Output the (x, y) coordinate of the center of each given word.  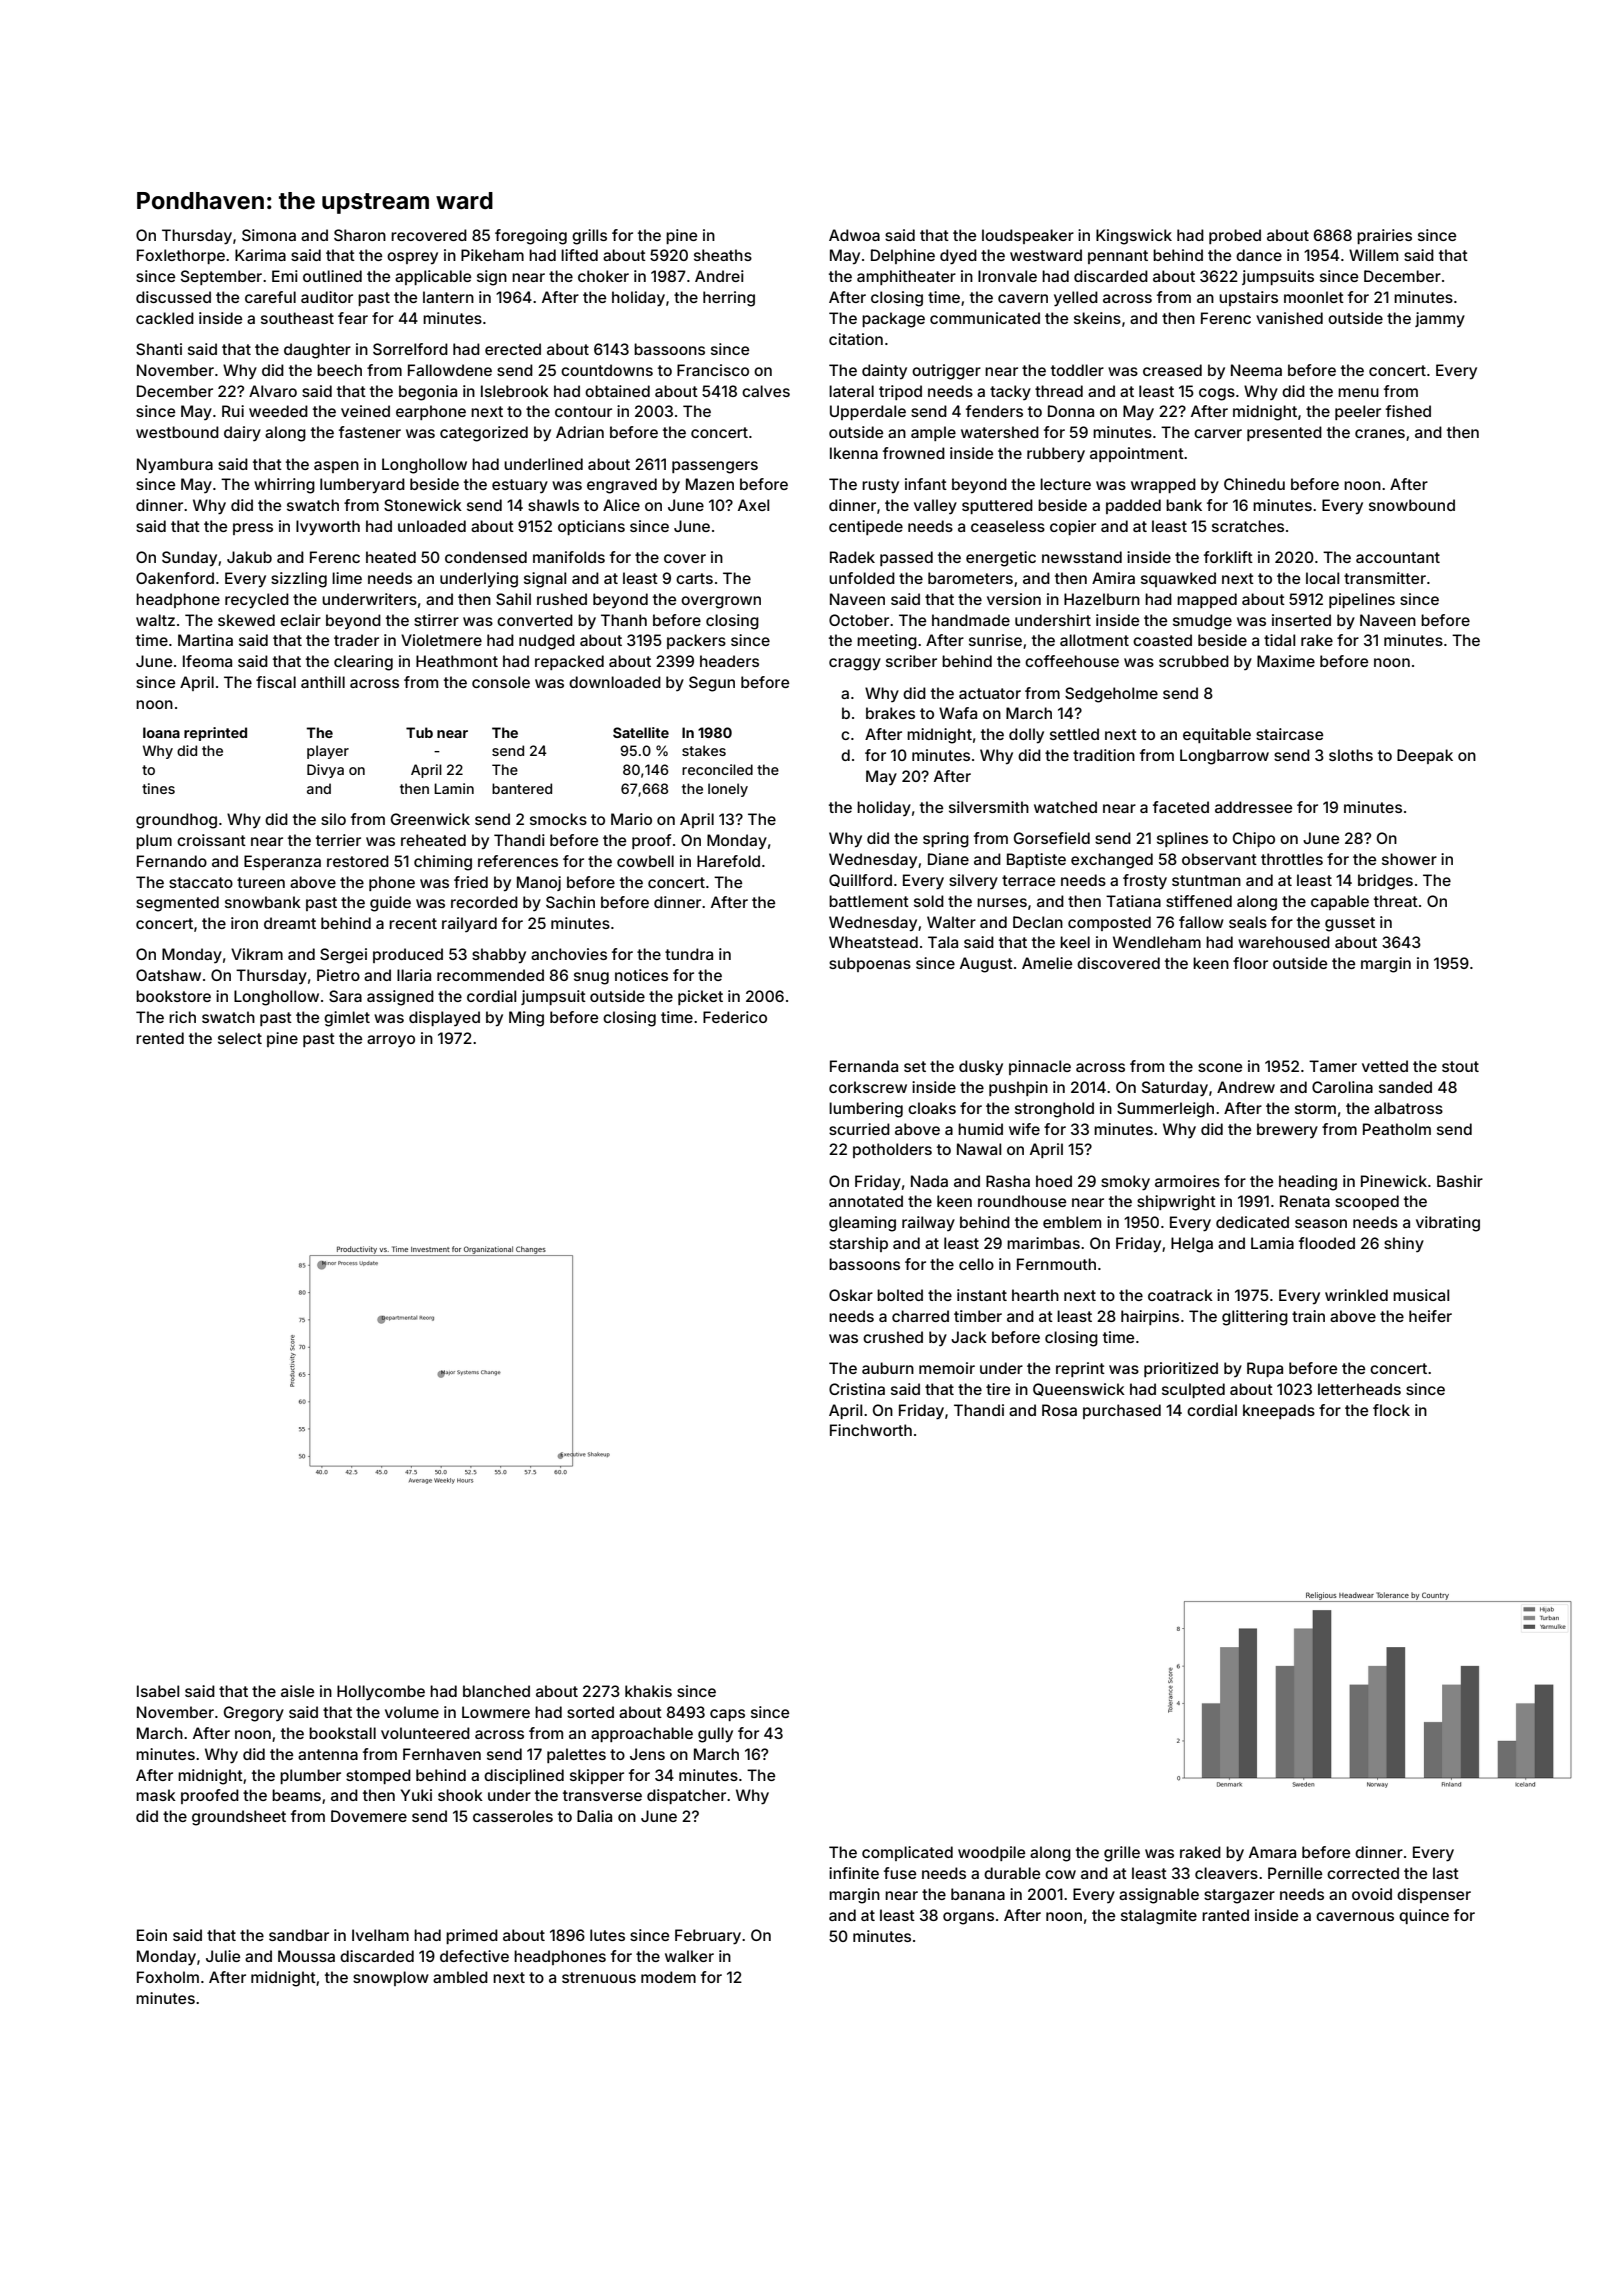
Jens (647, 1754)
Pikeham (492, 255)
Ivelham (380, 1935)
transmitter (1385, 578)
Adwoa (854, 235)
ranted (1225, 1915)
